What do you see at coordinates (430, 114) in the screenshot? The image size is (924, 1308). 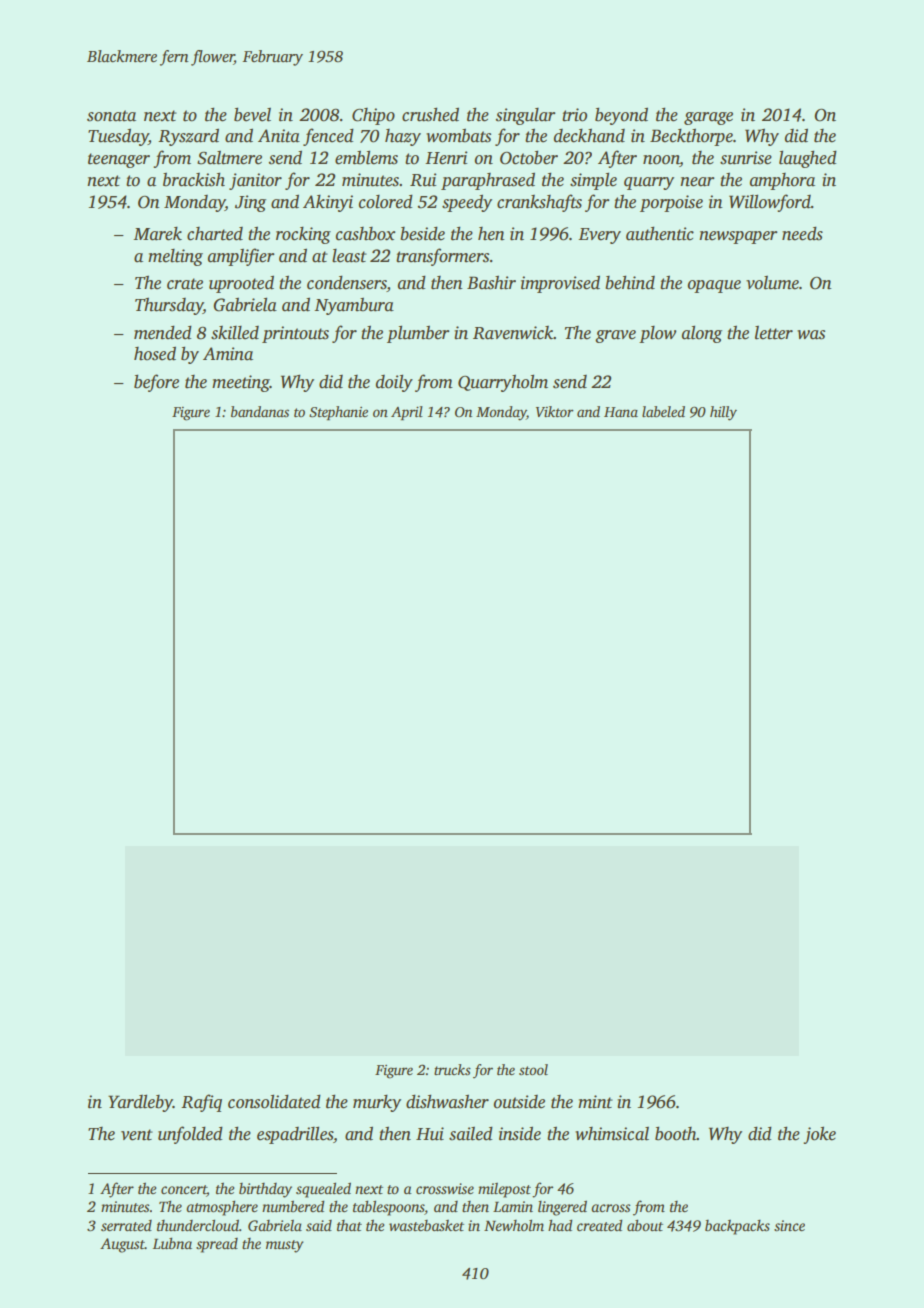 I see `crushed` at bounding box center [430, 114].
